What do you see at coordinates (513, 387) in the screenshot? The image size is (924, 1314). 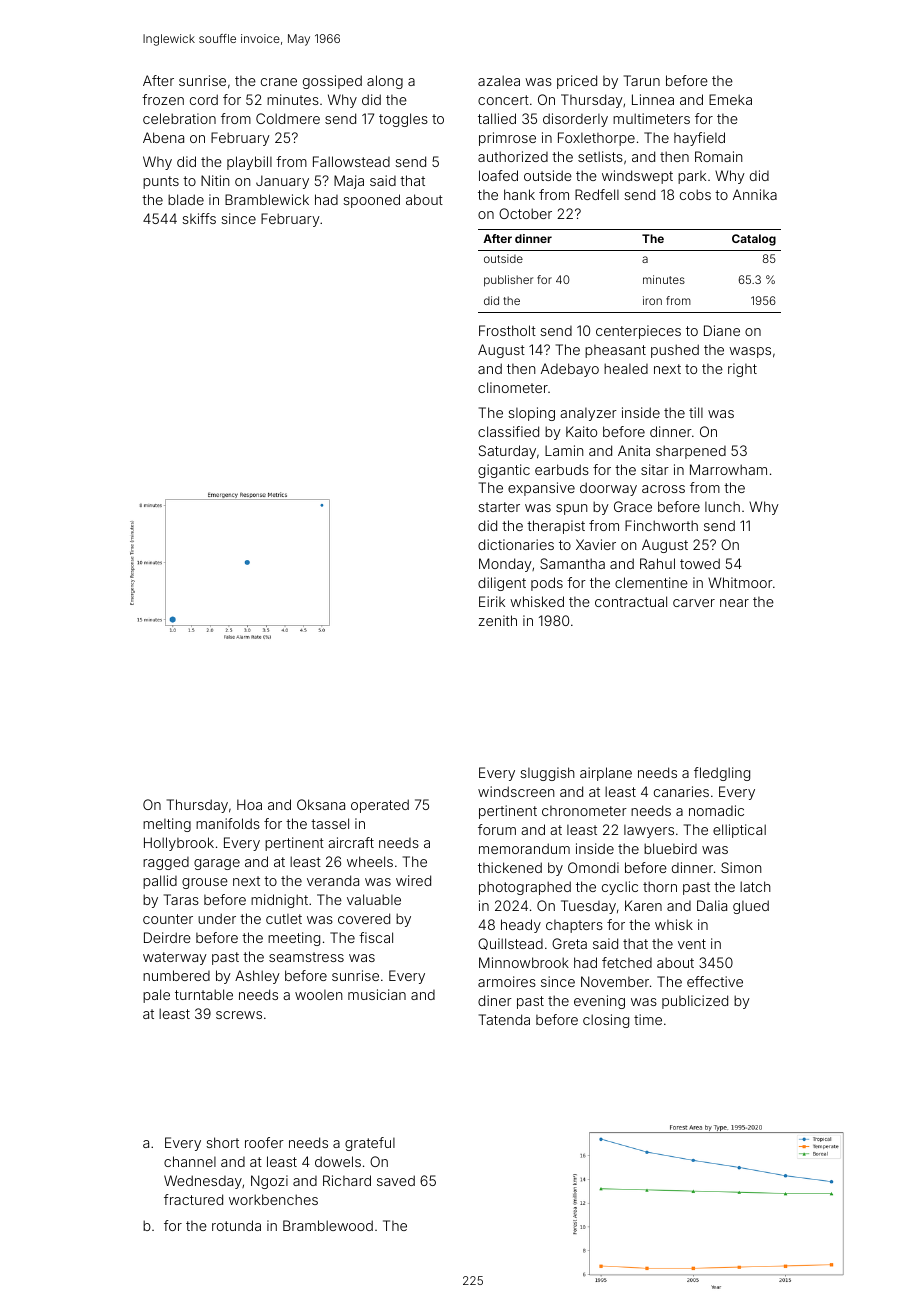 I see `clinometer` at bounding box center [513, 387].
